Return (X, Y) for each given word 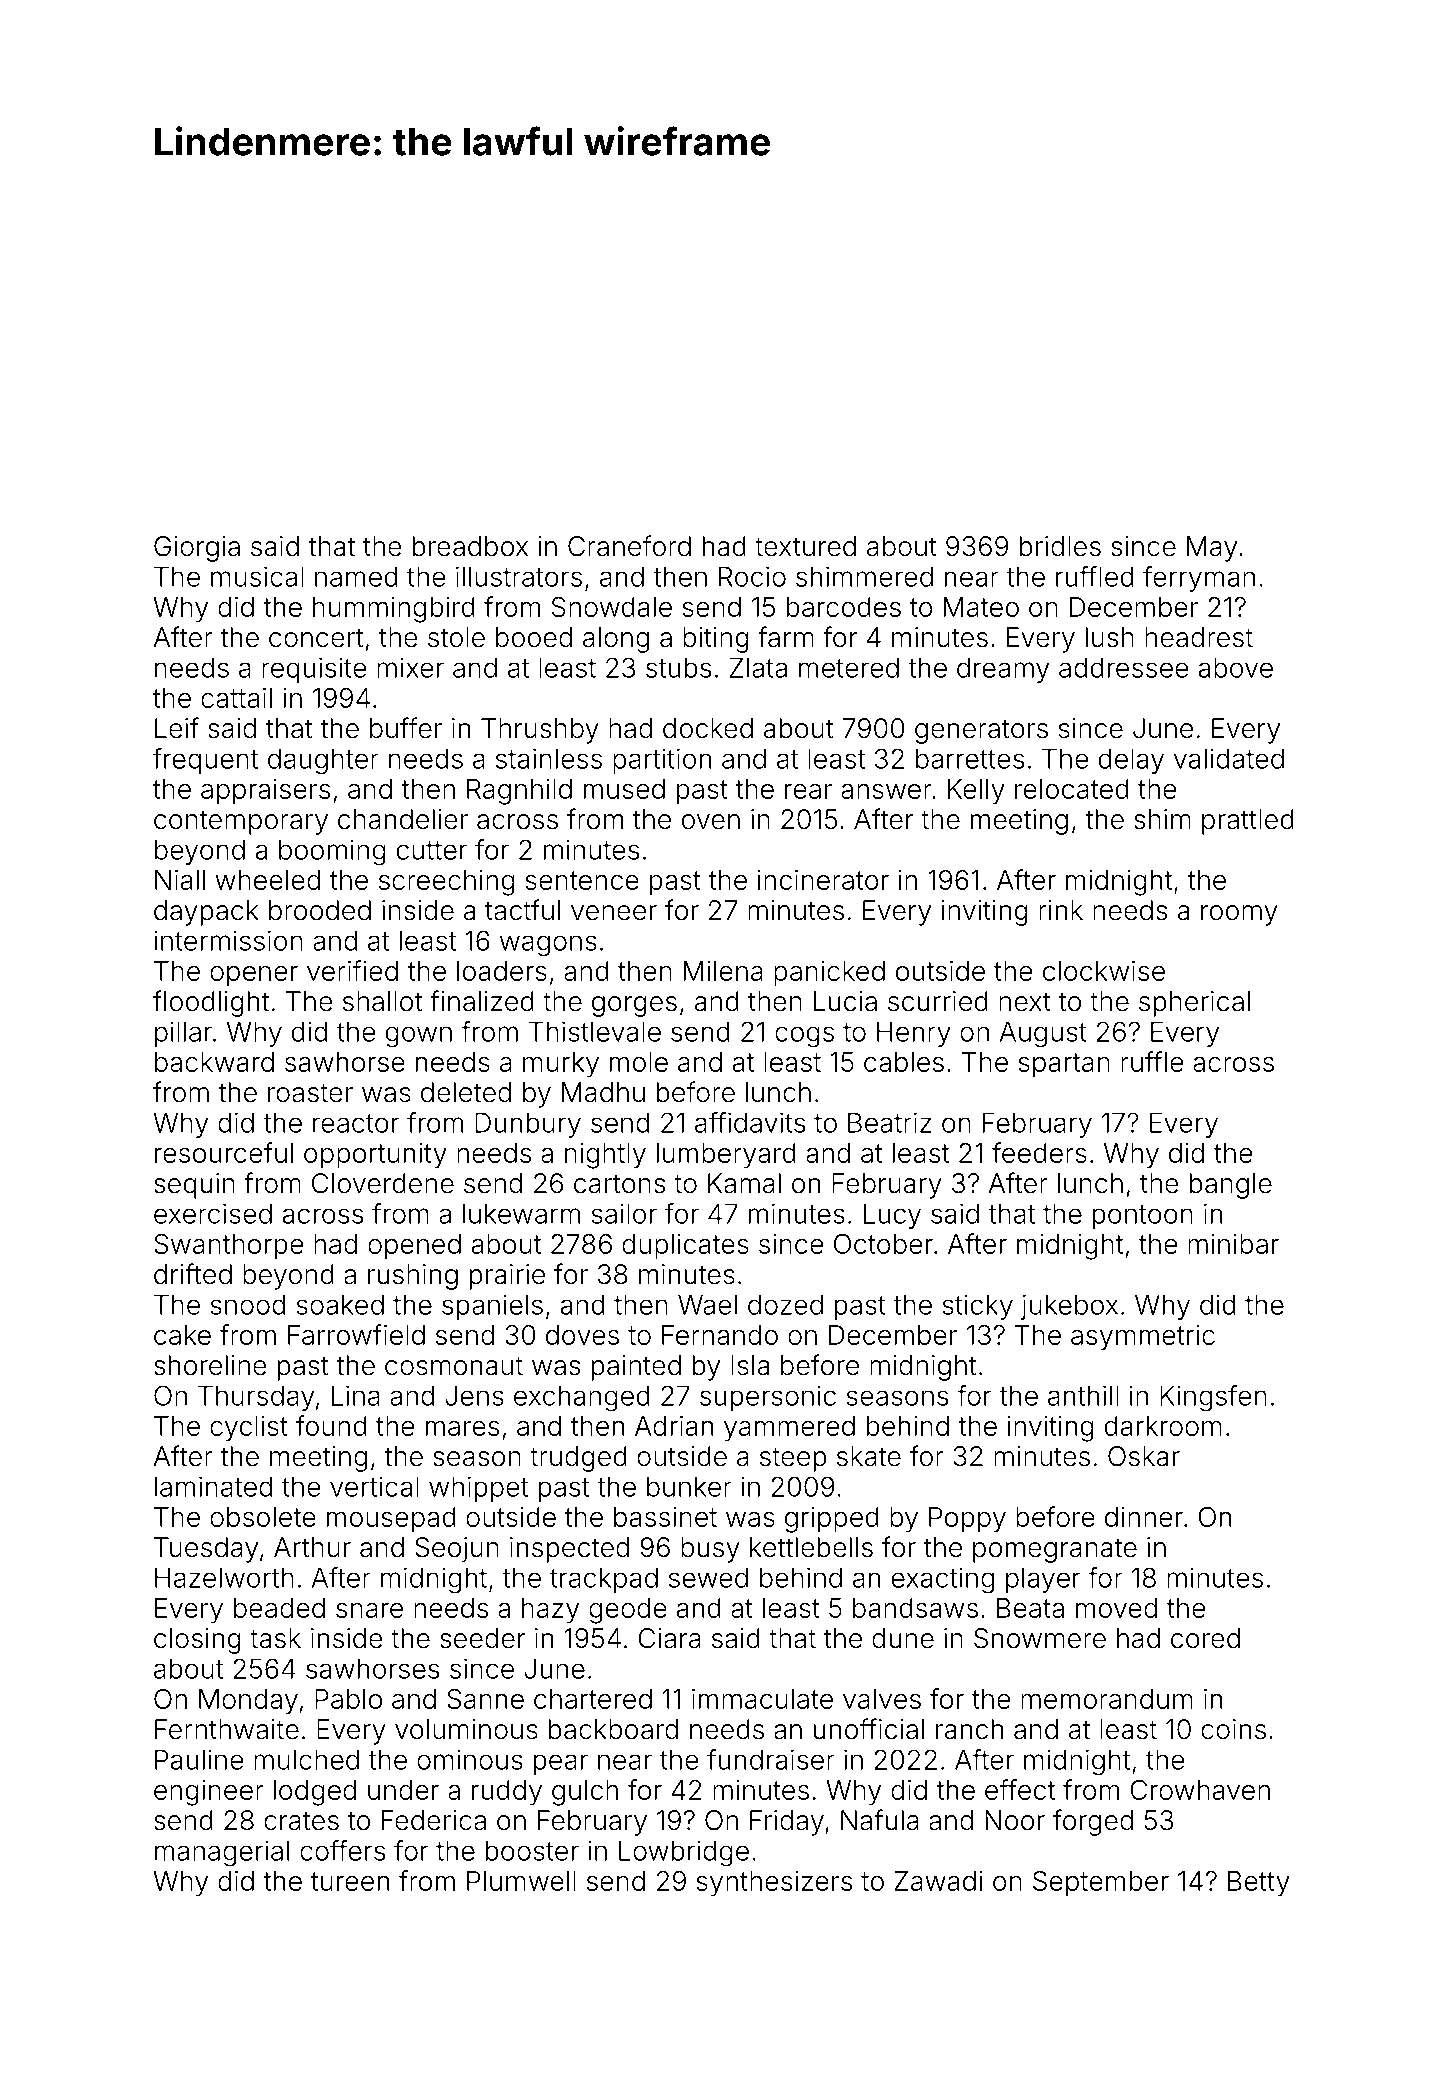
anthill (1083, 1395)
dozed (785, 1305)
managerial (222, 1853)
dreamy (1003, 670)
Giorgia (197, 549)
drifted (193, 1274)
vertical (374, 1486)
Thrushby (540, 731)
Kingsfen (1213, 1398)
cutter (432, 850)
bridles (1060, 546)
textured (805, 546)
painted (636, 1368)
